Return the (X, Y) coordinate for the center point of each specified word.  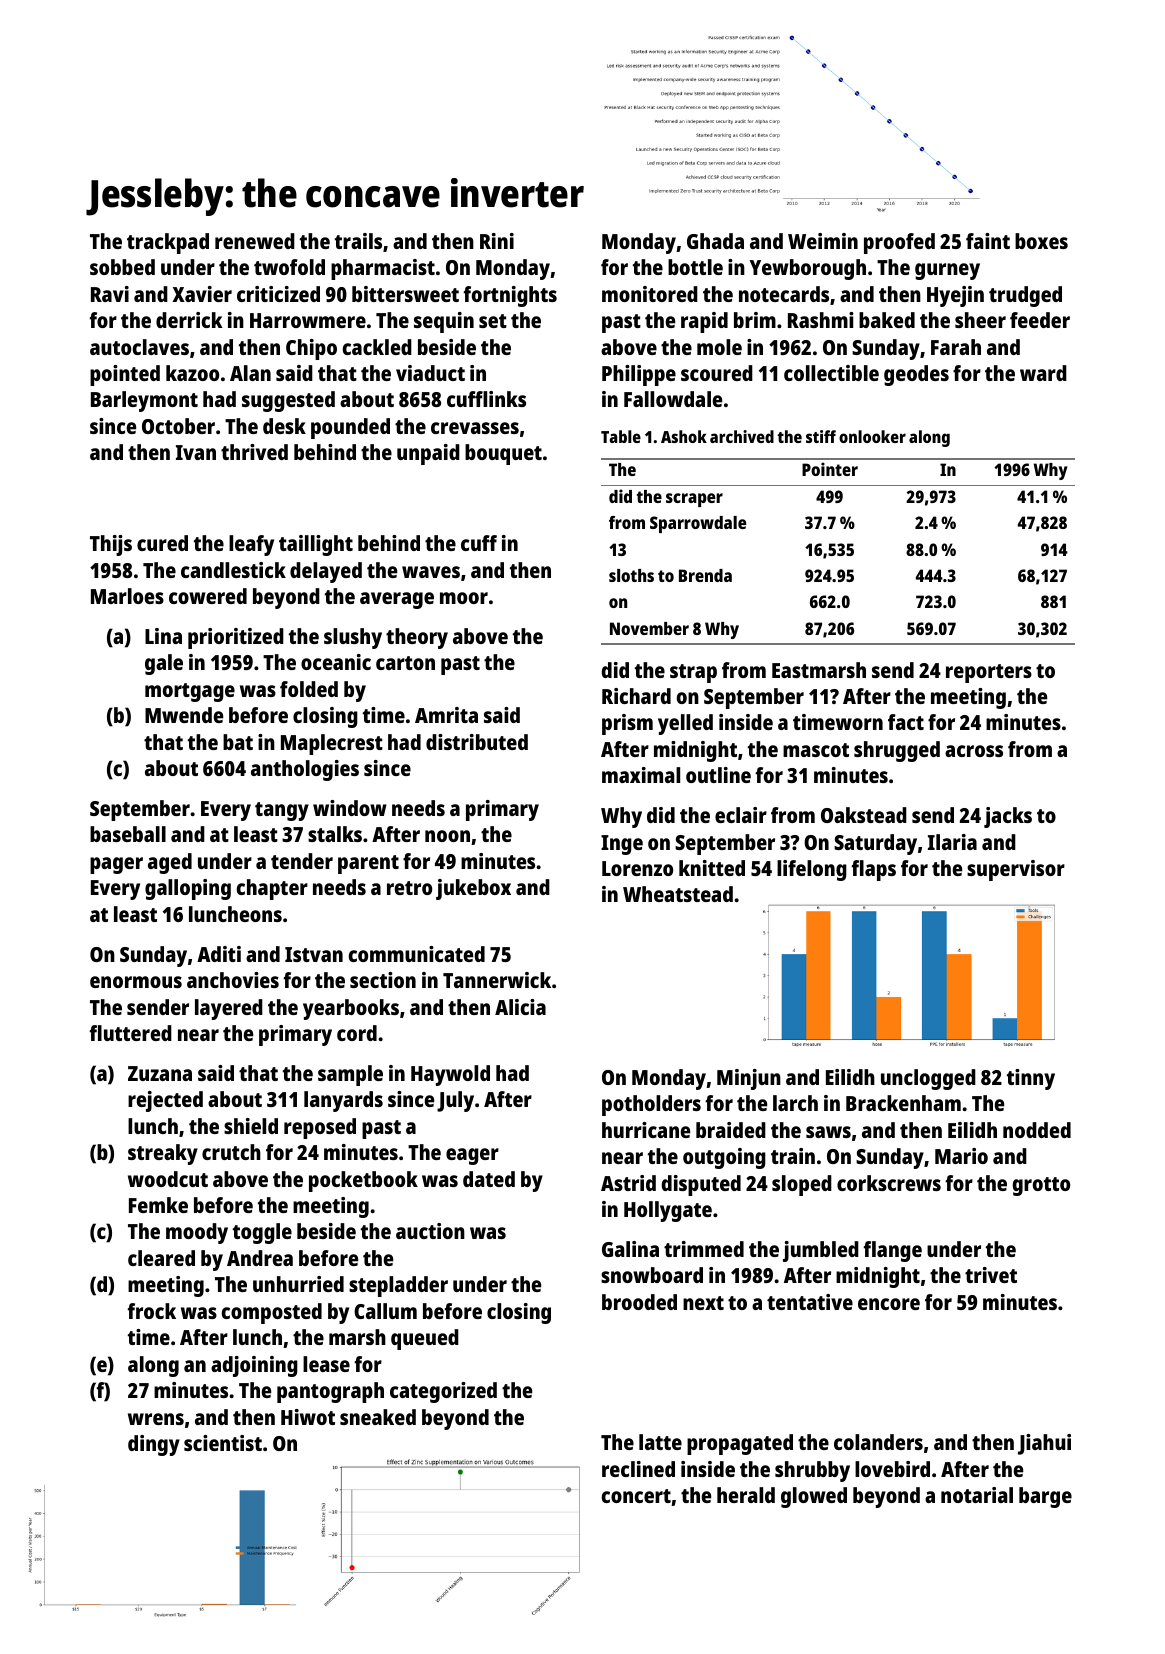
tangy (282, 811)
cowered (208, 596)
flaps (873, 870)
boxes (1041, 241)
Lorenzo (637, 868)
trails (358, 241)
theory (417, 638)
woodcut (168, 1179)
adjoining (254, 1366)
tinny (1031, 1079)
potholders (651, 1105)
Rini (497, 241)
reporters (989, 673)
